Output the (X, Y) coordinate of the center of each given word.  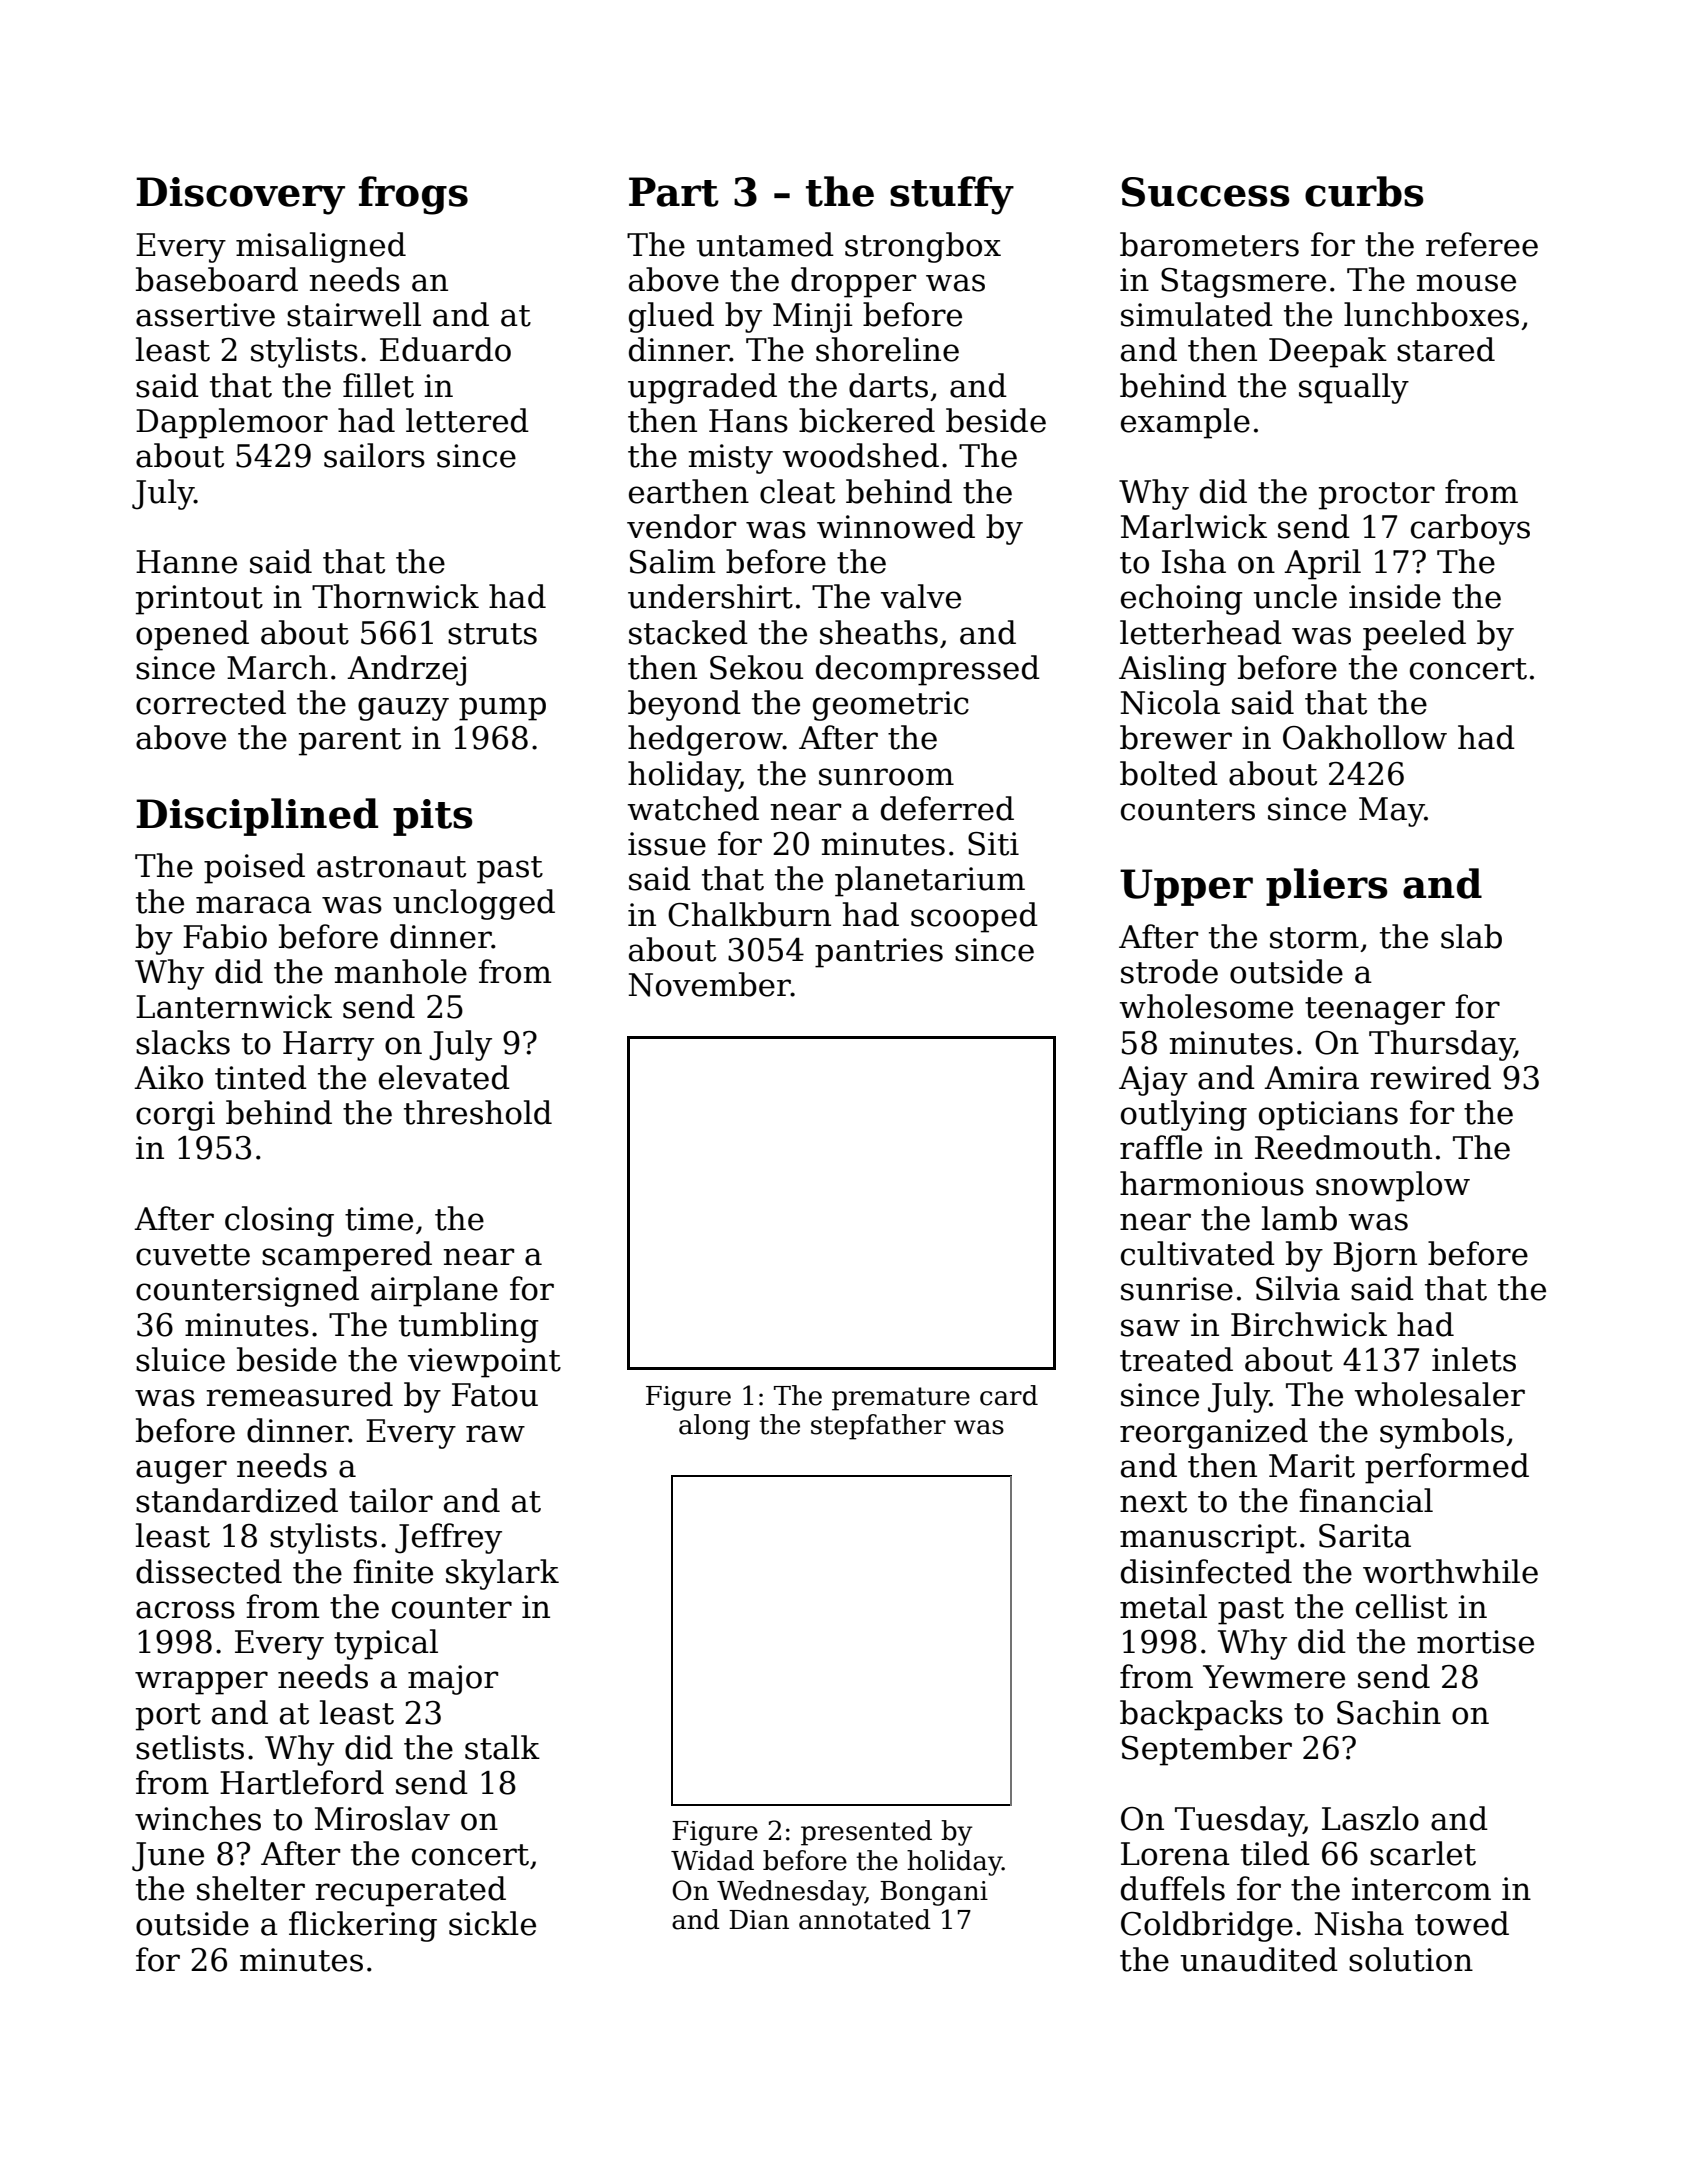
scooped (974, 917)
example (1185, 423)
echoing (1182, 599)
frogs (413, 195)
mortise (1475, 1642)
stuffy (952, 195)
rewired (1430, 1077)
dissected (209, 1571)
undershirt (710, 596)
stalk (502, 1747)
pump (502, 709)
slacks (183, 1042)
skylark (502, 1574)
